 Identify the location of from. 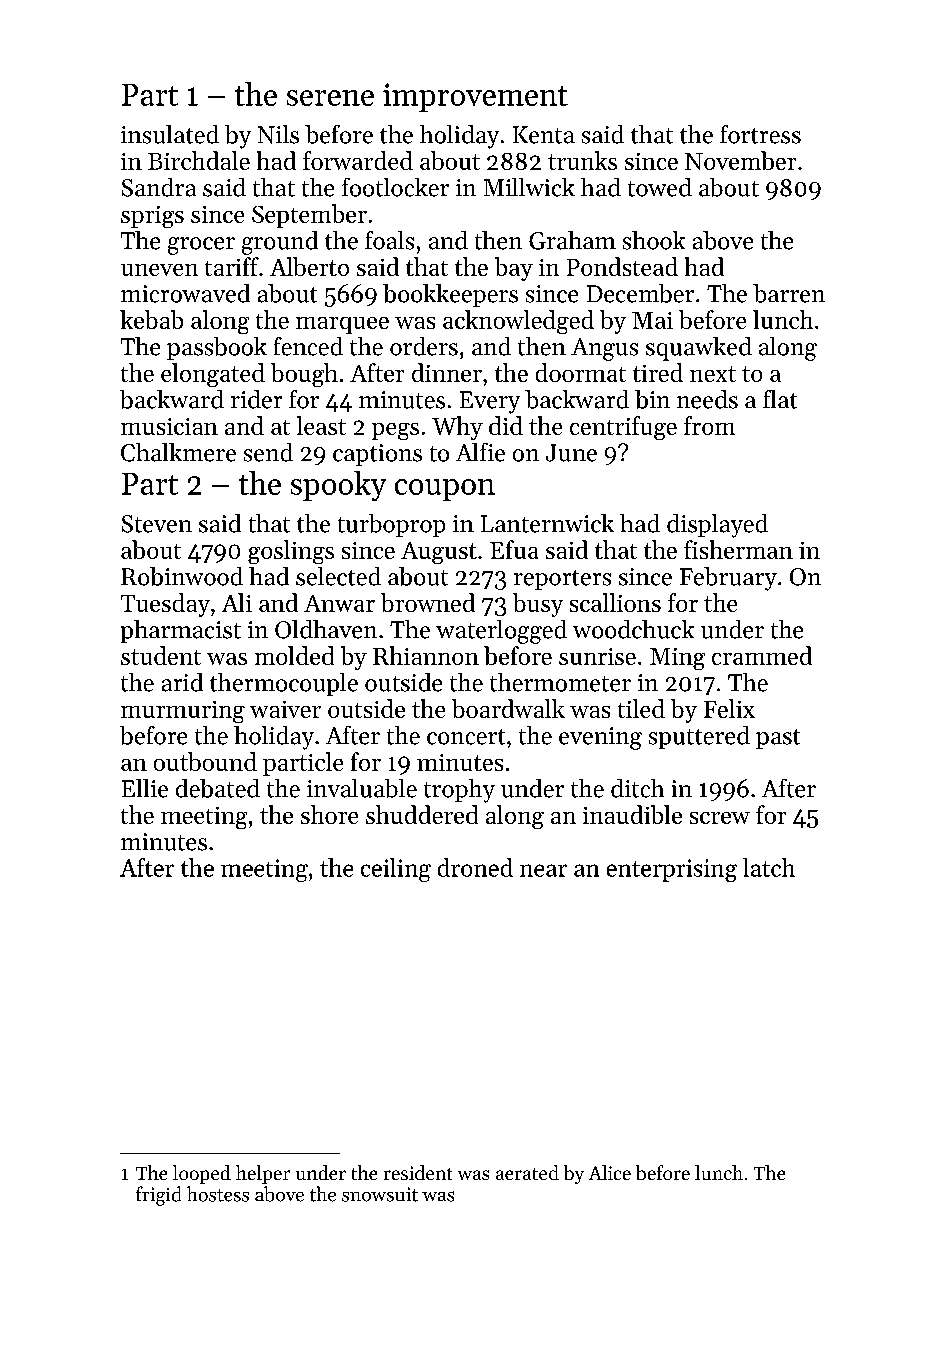
(709, 425).
